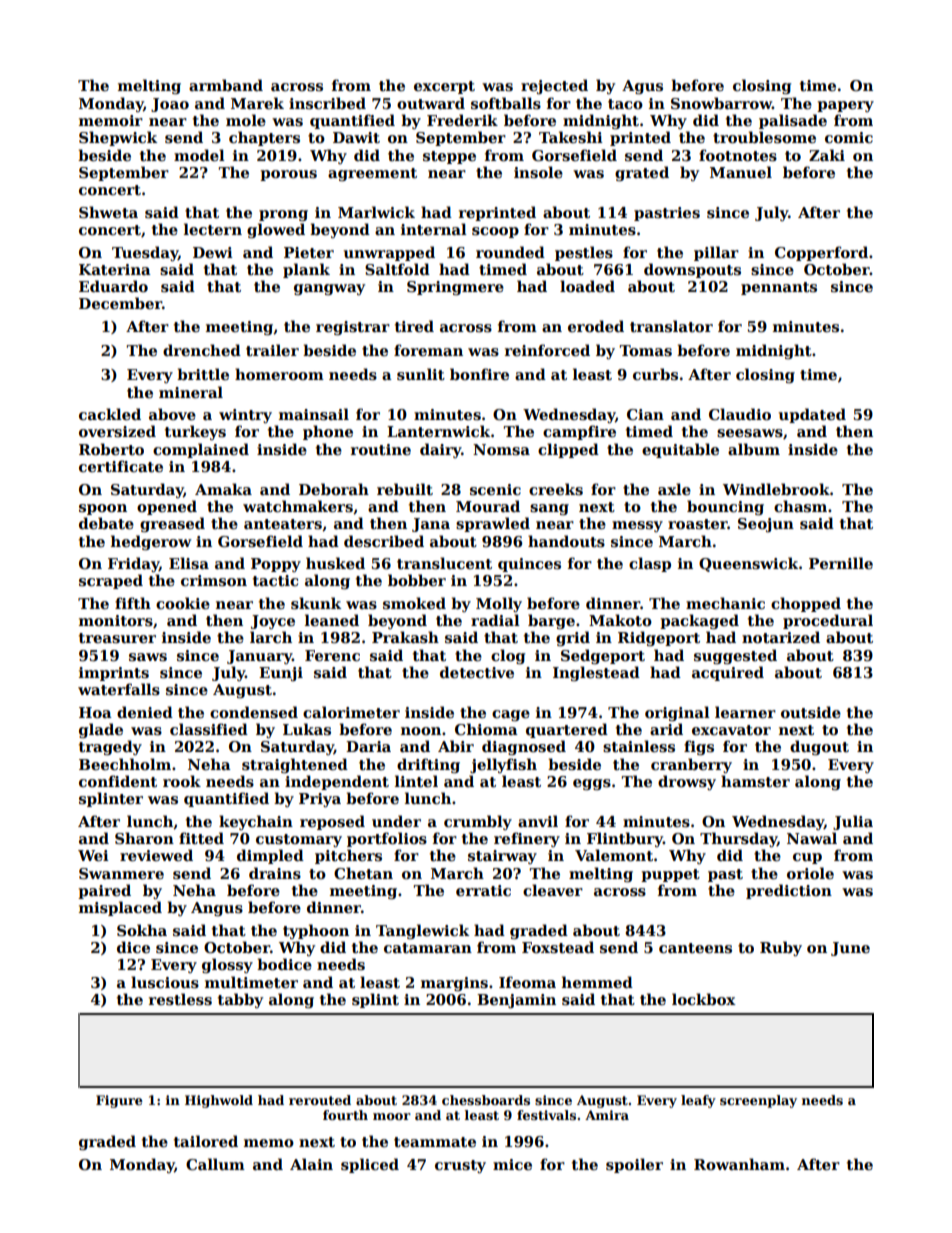 This document has width=952, height=1233. What do you see at coordinates (527, 982) in the document?
I see `Ifeoma` at bounding box center [527, 982].
